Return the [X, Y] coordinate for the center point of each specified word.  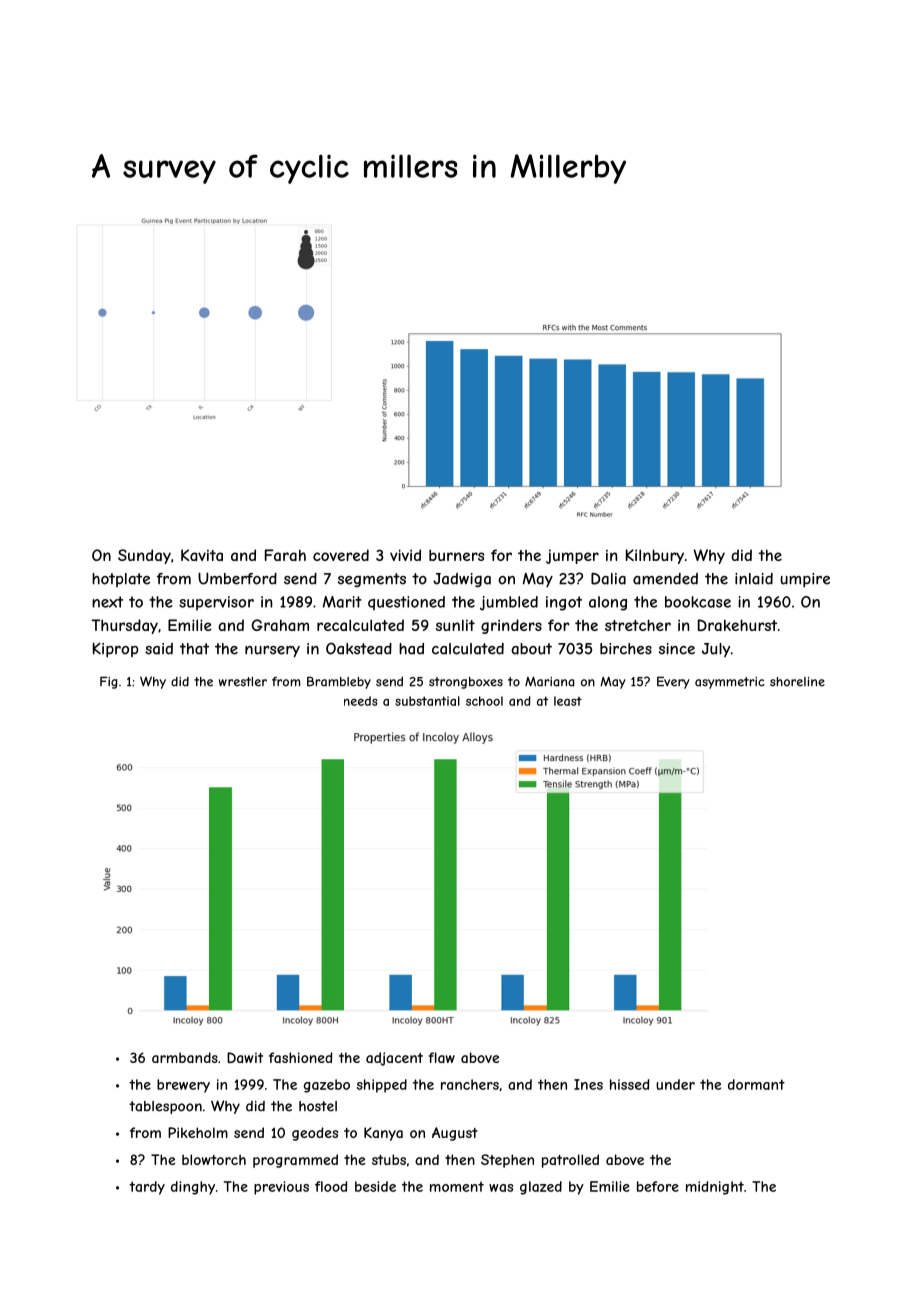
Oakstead [359, 648]
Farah [285, 555]
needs [361, 701]
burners [456, 555]
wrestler [243, 682]
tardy [147, 1188]
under [675, 1084]
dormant [756, 1084]
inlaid [754, 579]
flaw [441, 1057]
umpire [805, 580]
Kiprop [115, 650]
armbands [185, 1057]
